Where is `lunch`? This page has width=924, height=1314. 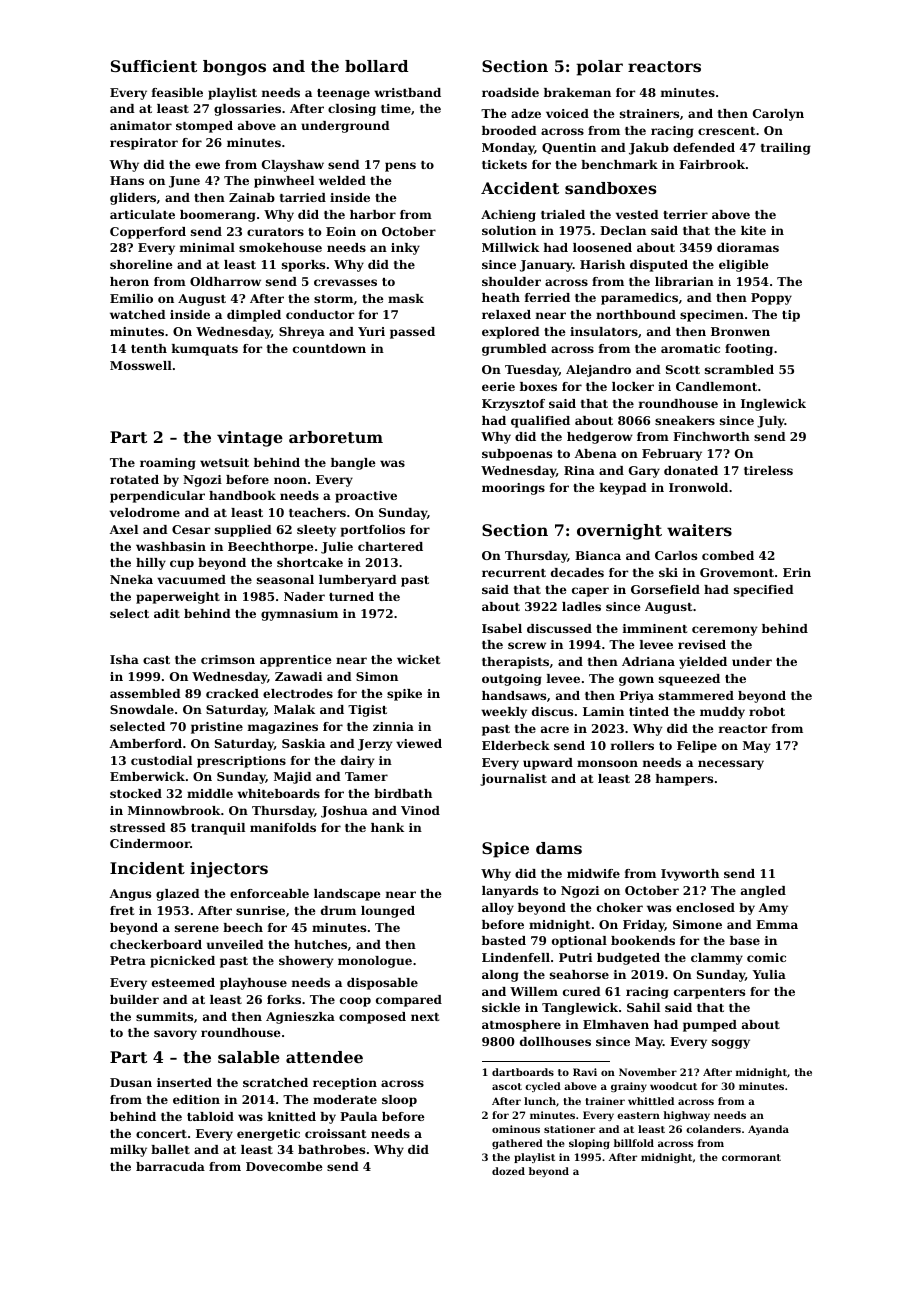
lunch is located at coordinates (540, 1101).
